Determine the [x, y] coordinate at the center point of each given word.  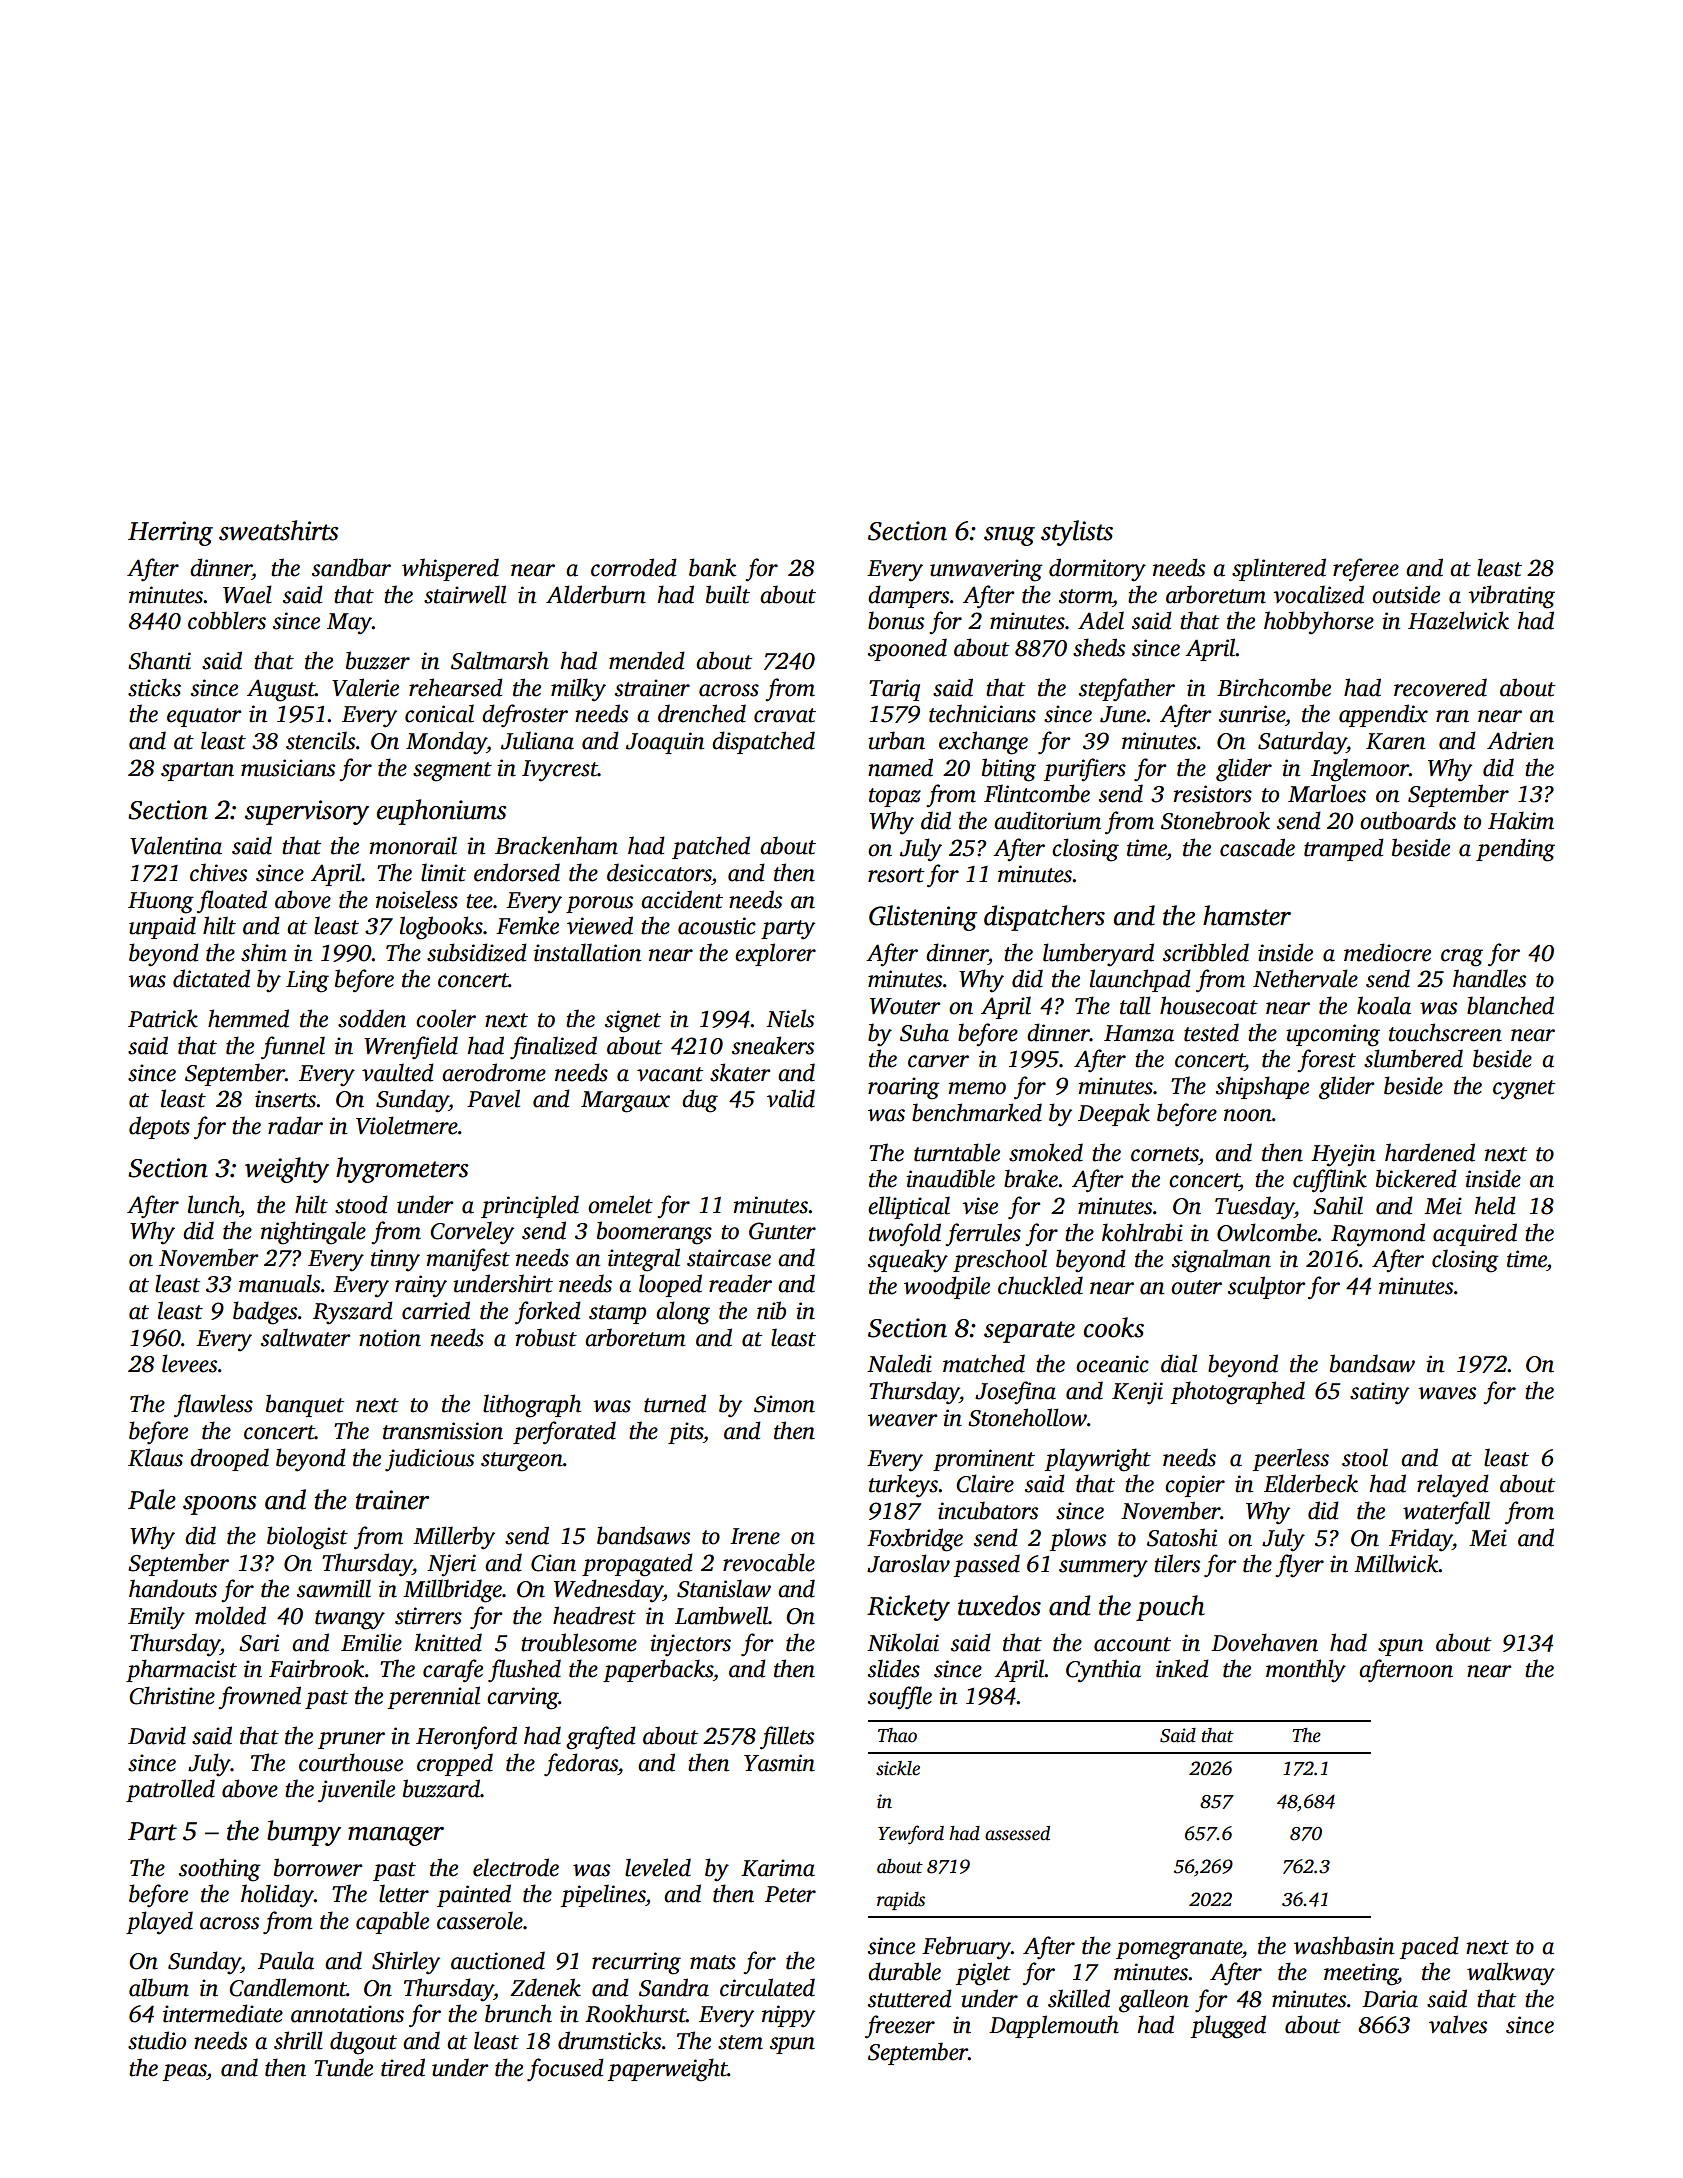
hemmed [248, 1018]
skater [740, 1072]
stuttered [910, 1998]
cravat [785, 715]
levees [189, 1363]
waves [1447, 1393]
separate [1029, 1332]
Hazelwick [1458, 620]
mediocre [1387, 952]
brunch [518, 2013]
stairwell [465, 594]
